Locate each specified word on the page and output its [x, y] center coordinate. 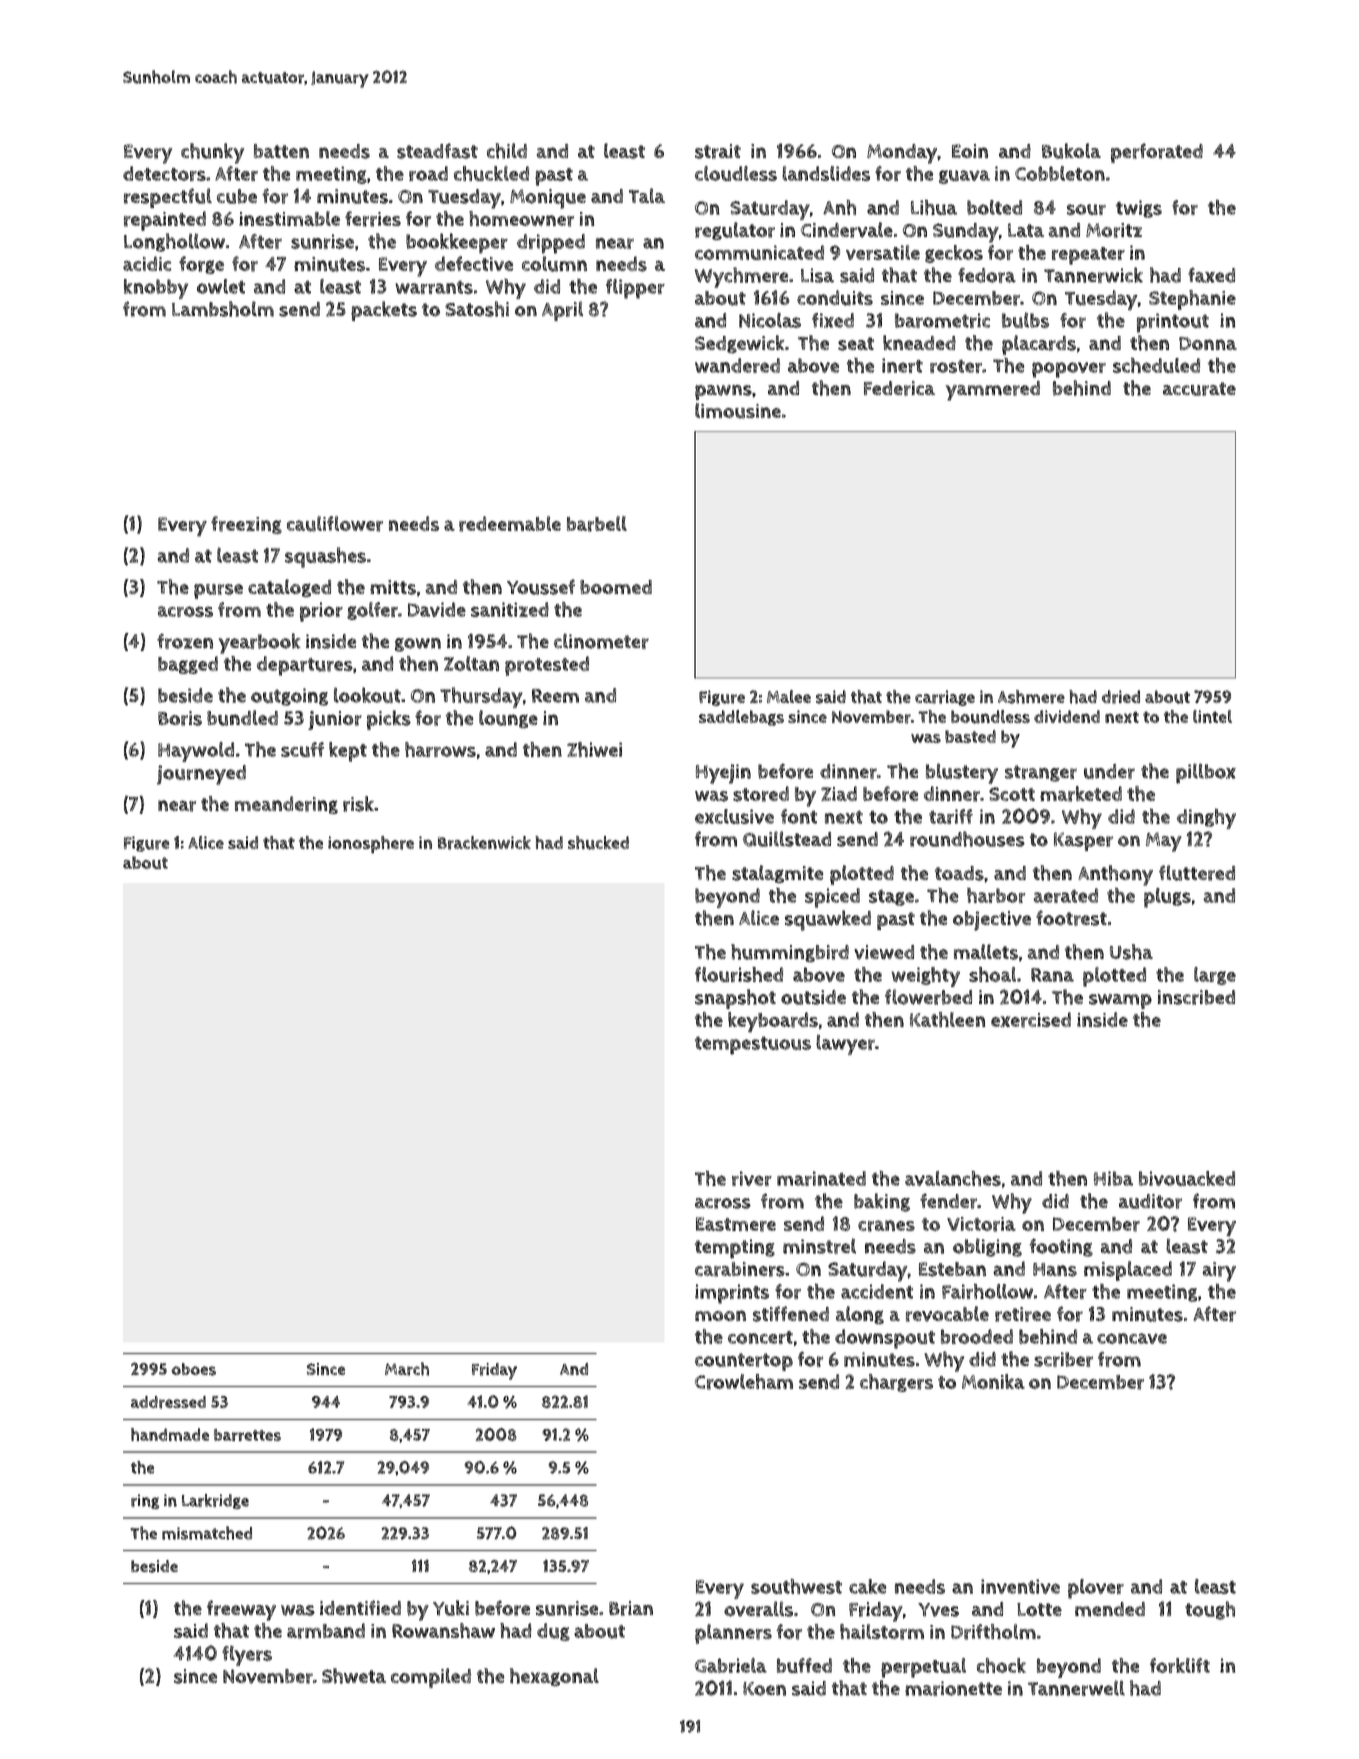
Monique [548, 199]
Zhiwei [594, 749]
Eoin [970, 151]
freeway [241, 1610]
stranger [1041, 773]
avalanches [953, 1178]
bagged [188, 665]
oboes [193, 1369]
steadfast [437, 151]
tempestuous [753, 1045]
